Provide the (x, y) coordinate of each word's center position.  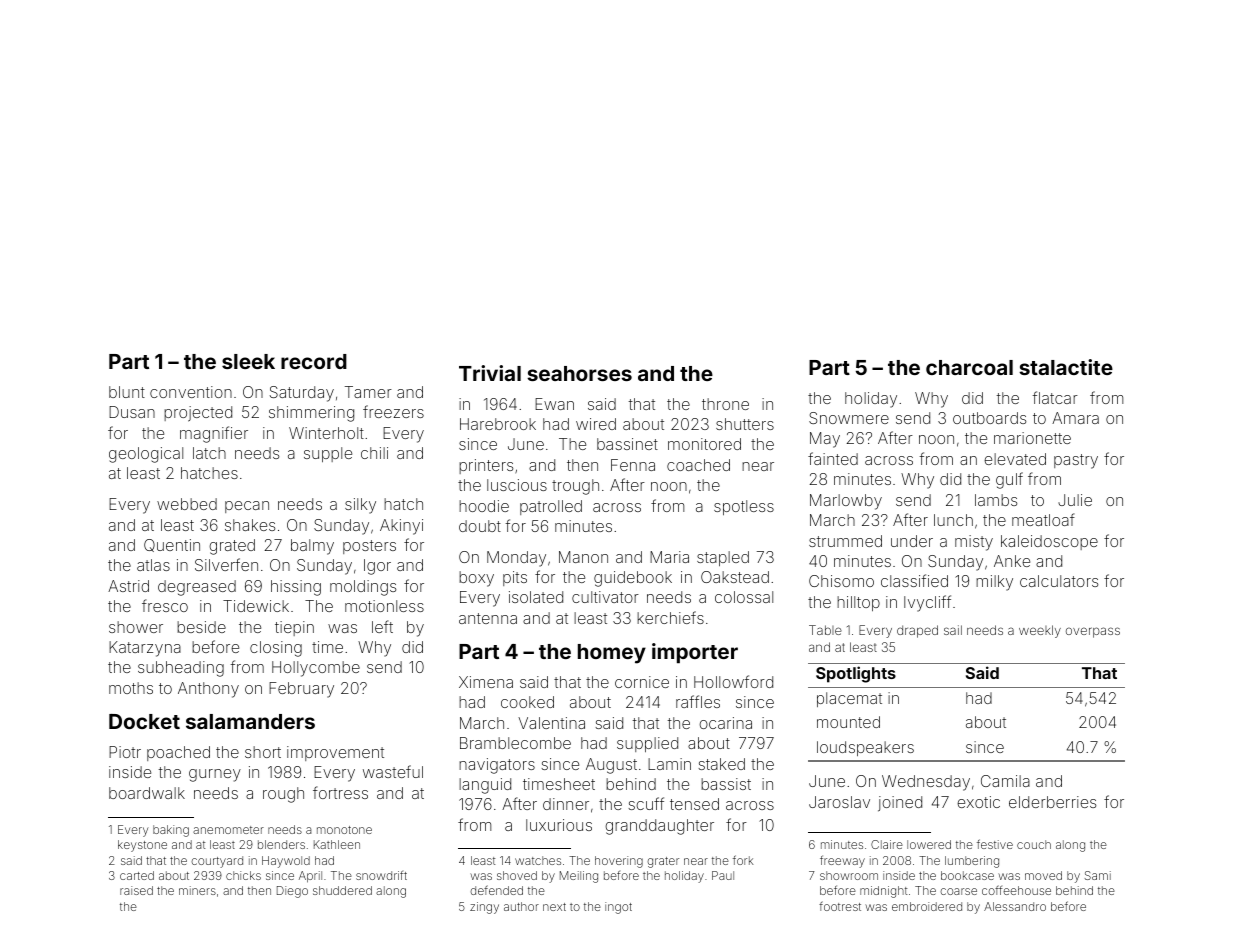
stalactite (1066, 367)
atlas (153, 565)
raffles (698, 701)
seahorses (579, 373)
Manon (583, 557)
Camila (1005, 781)
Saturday (302, 394)
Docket (144, 721)
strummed (845, 541)
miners (197, 890)
